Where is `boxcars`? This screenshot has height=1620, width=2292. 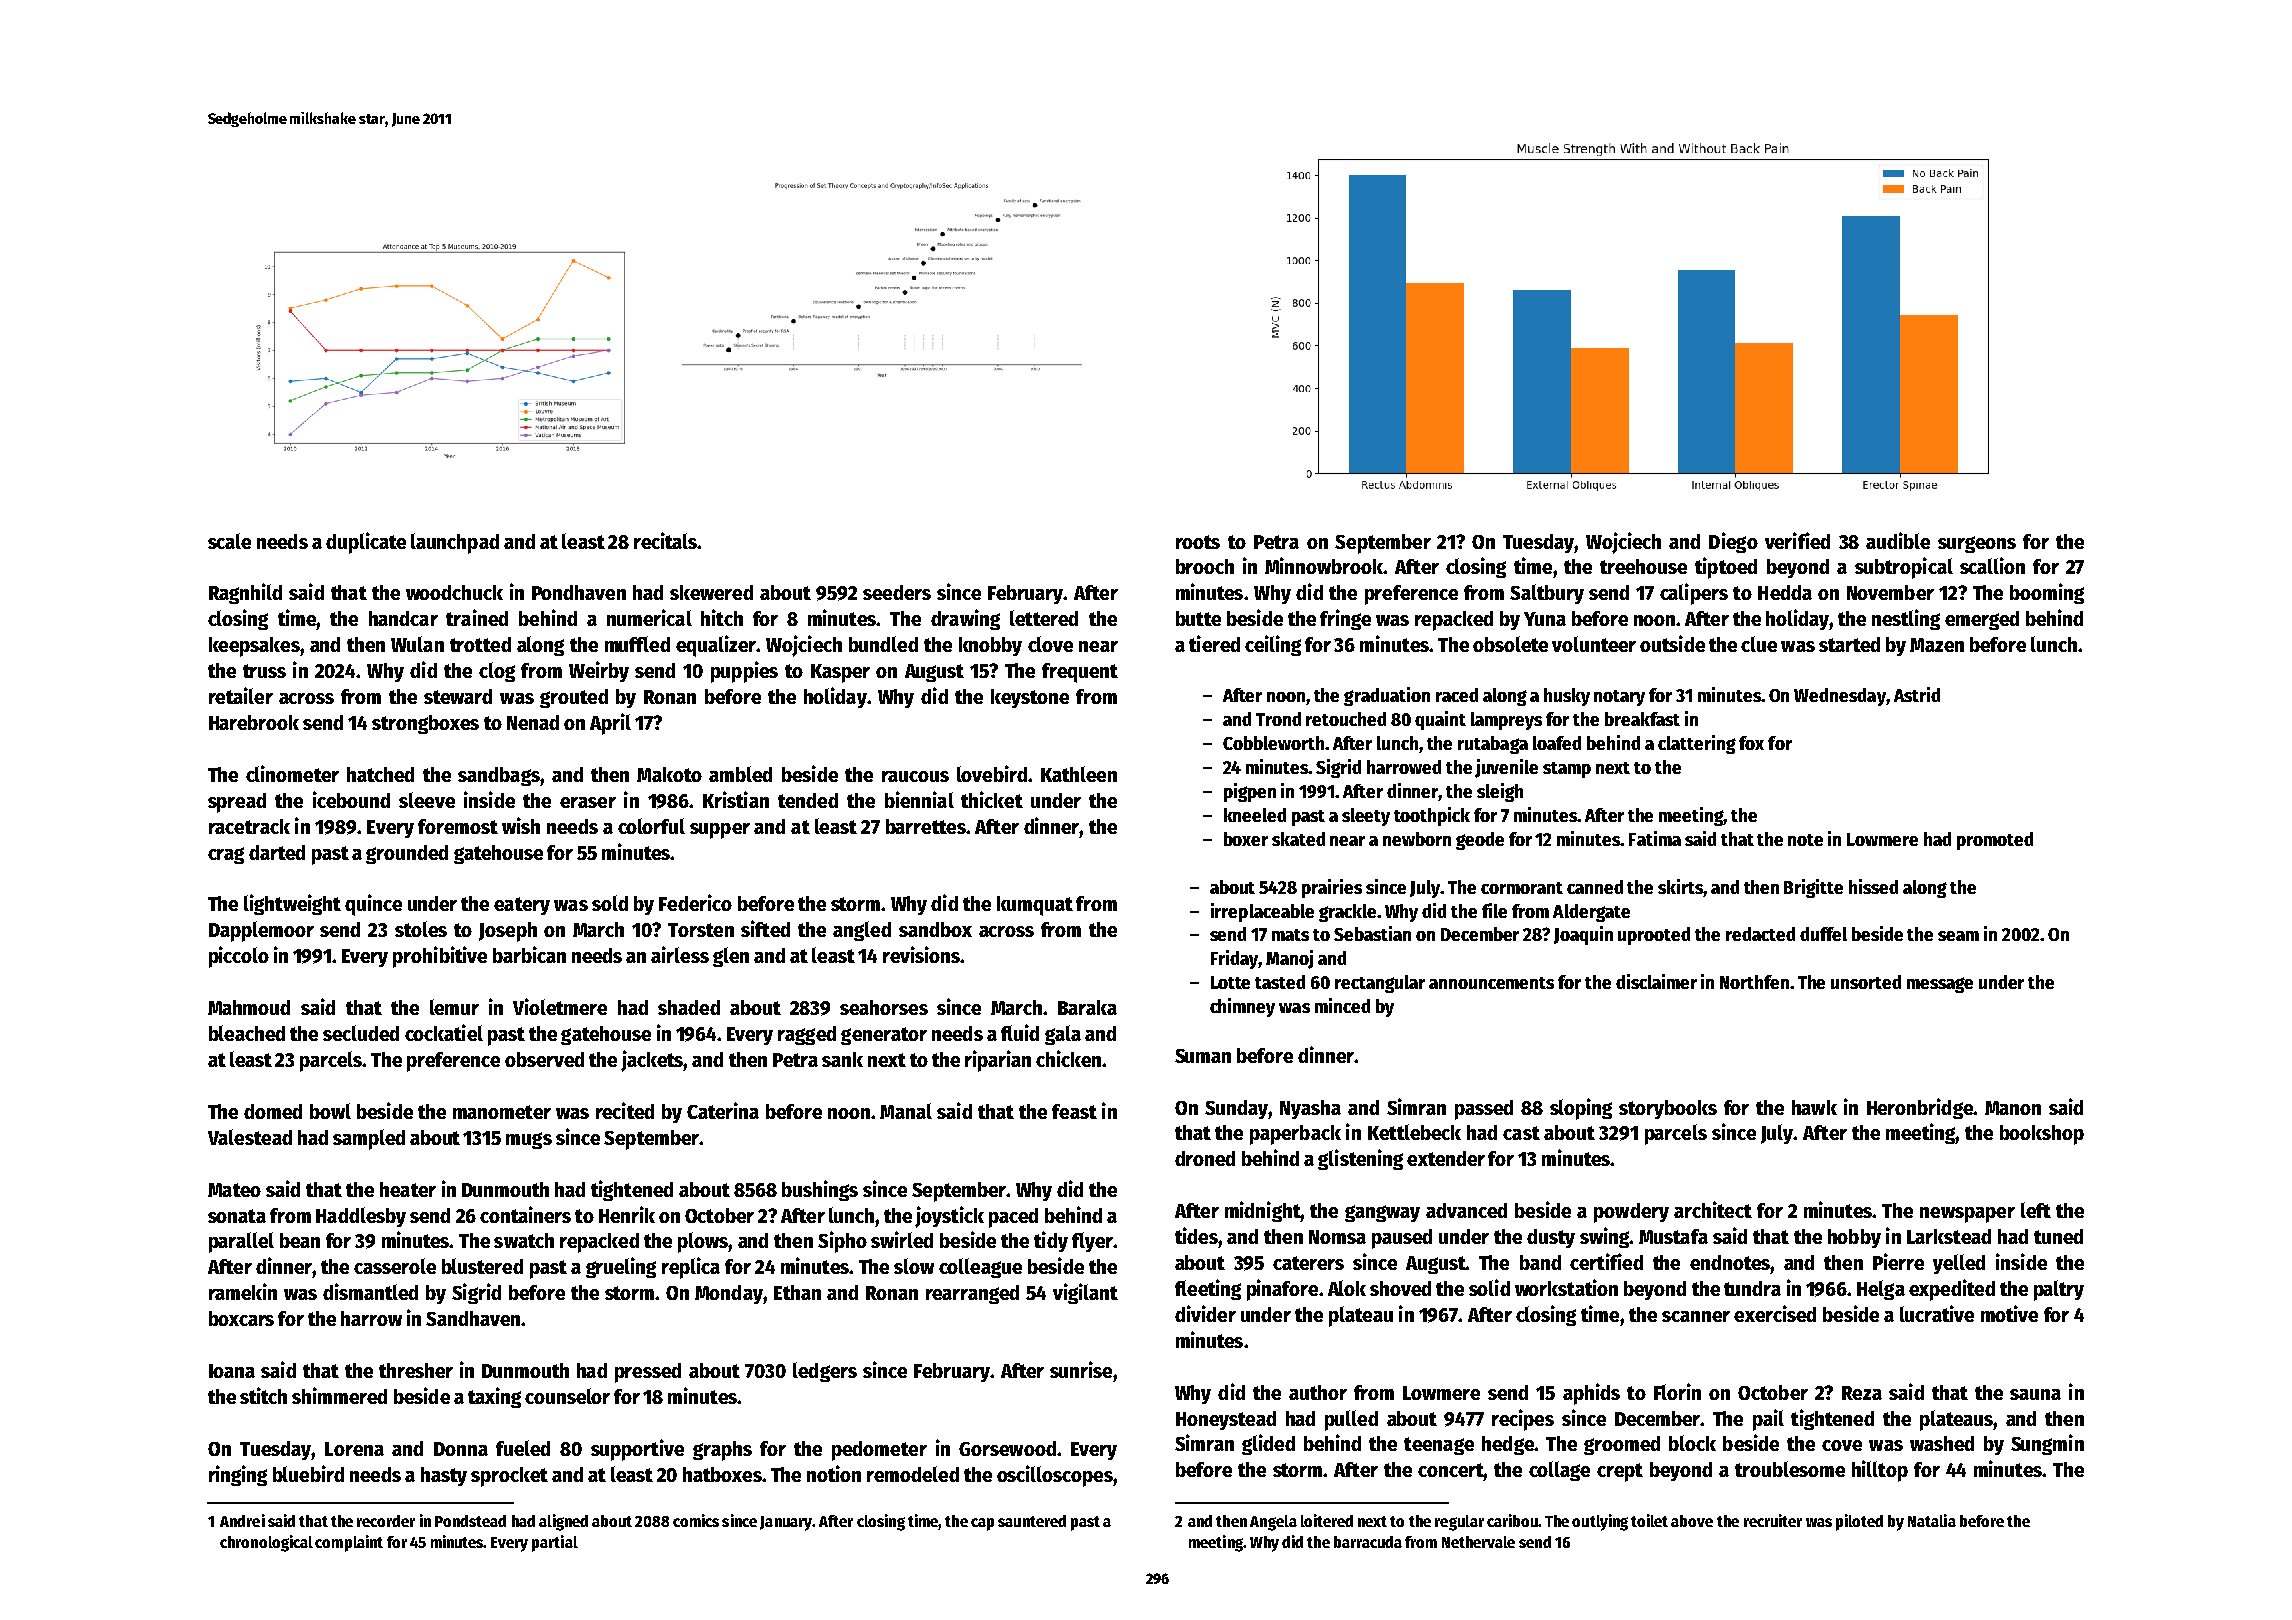
boxcars is located at coordinates (241, 1318).
